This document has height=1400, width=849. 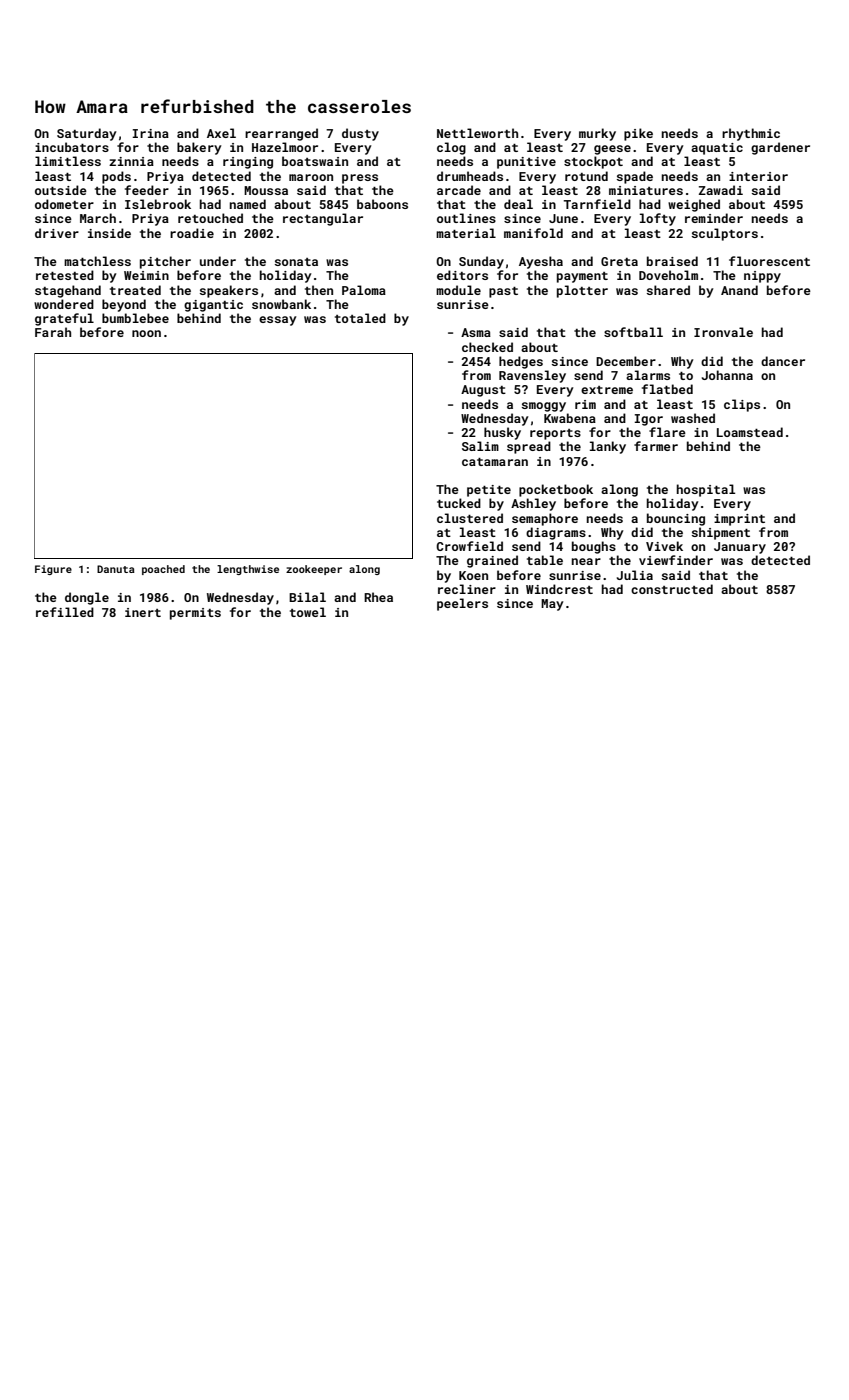 What do you see at coordinates (135, 318) in the document?
I see `bumblebee` at bounding box center [135, 318].
